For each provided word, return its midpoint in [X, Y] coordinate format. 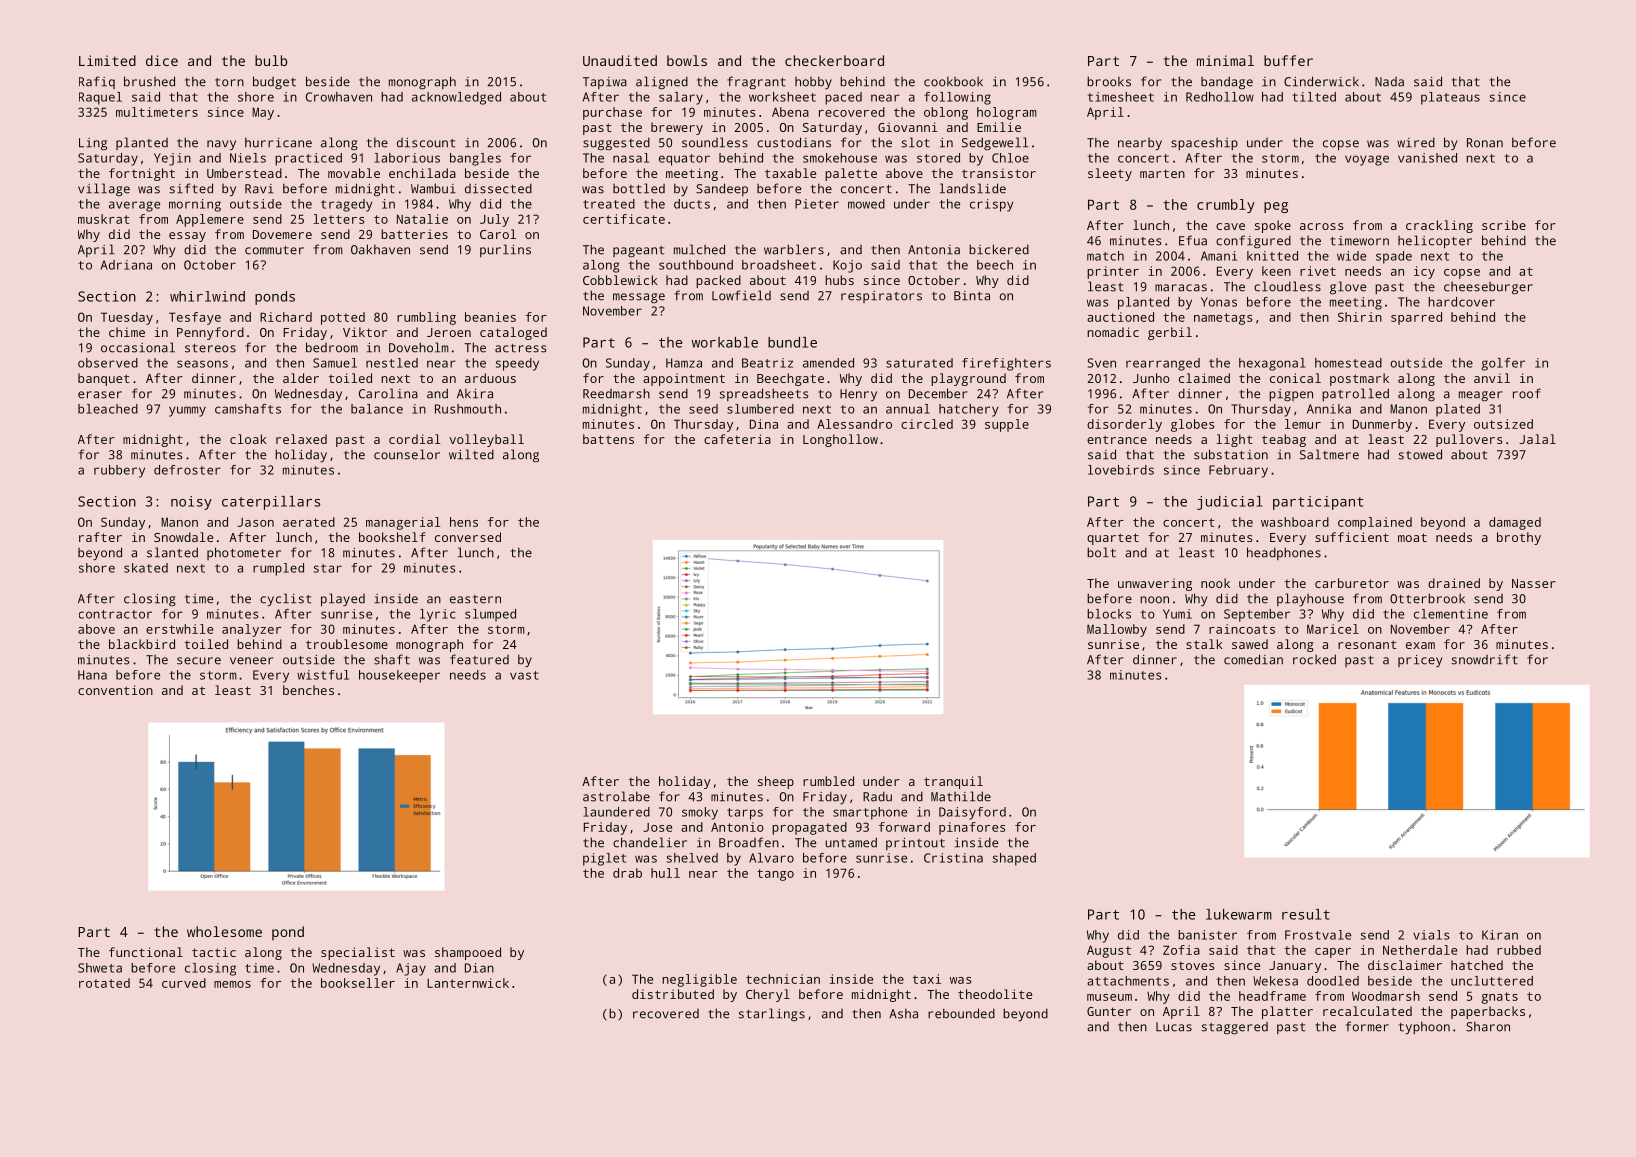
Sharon [1488, 1026]
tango [775, 875]
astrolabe [616, 796]
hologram [1007, 113]
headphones [1284, 553]
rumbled [828, 781]
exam [1420, 645]
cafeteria [737, 439]
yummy [187, 411]
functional [146, 952]
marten [1162, 173]
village [104, 189]
